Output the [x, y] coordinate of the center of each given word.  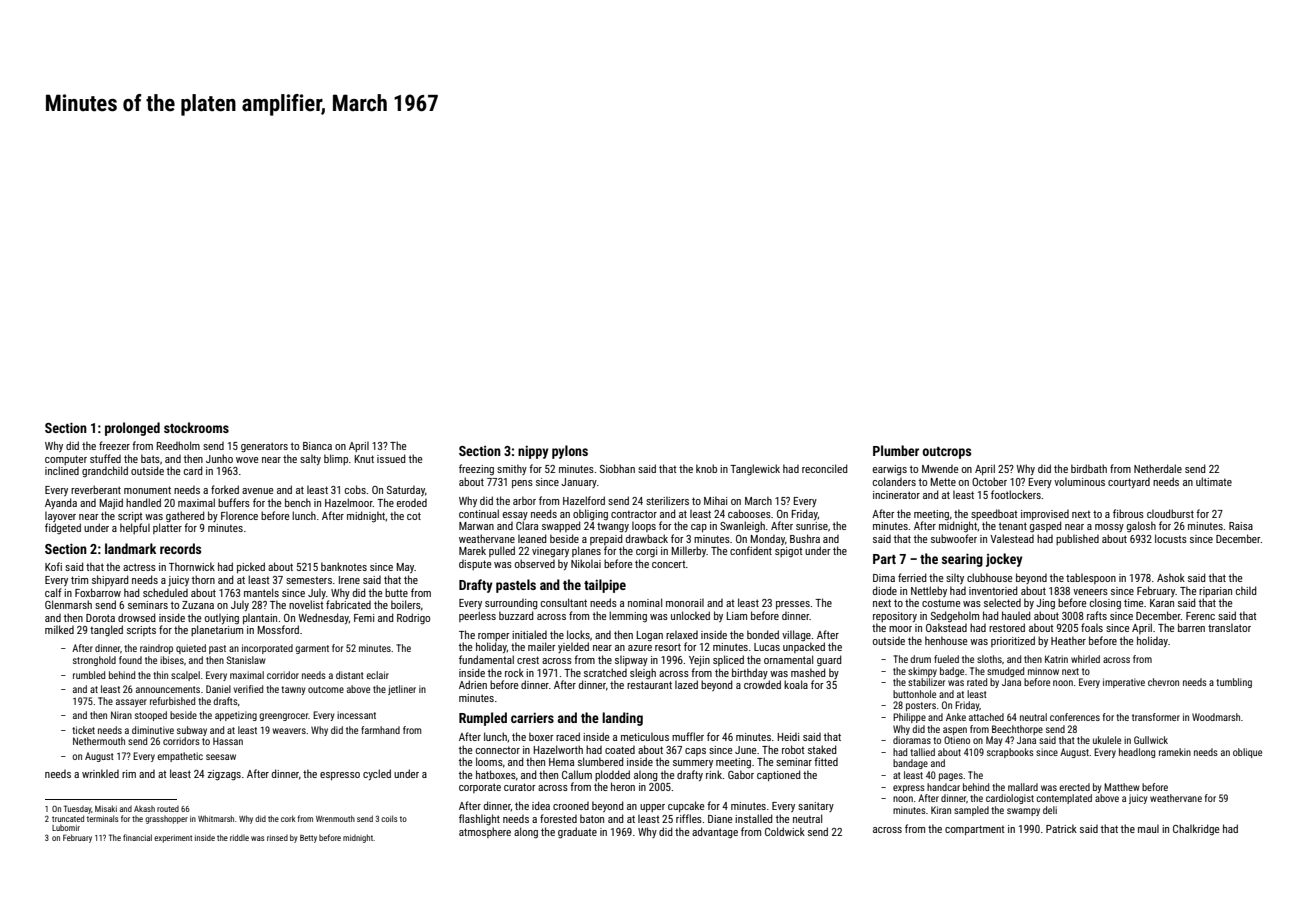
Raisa [1241, 526]
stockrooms [196, 427]
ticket [83, 730]
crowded [762, 684]
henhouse [946, 640]
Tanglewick [755, 470]
